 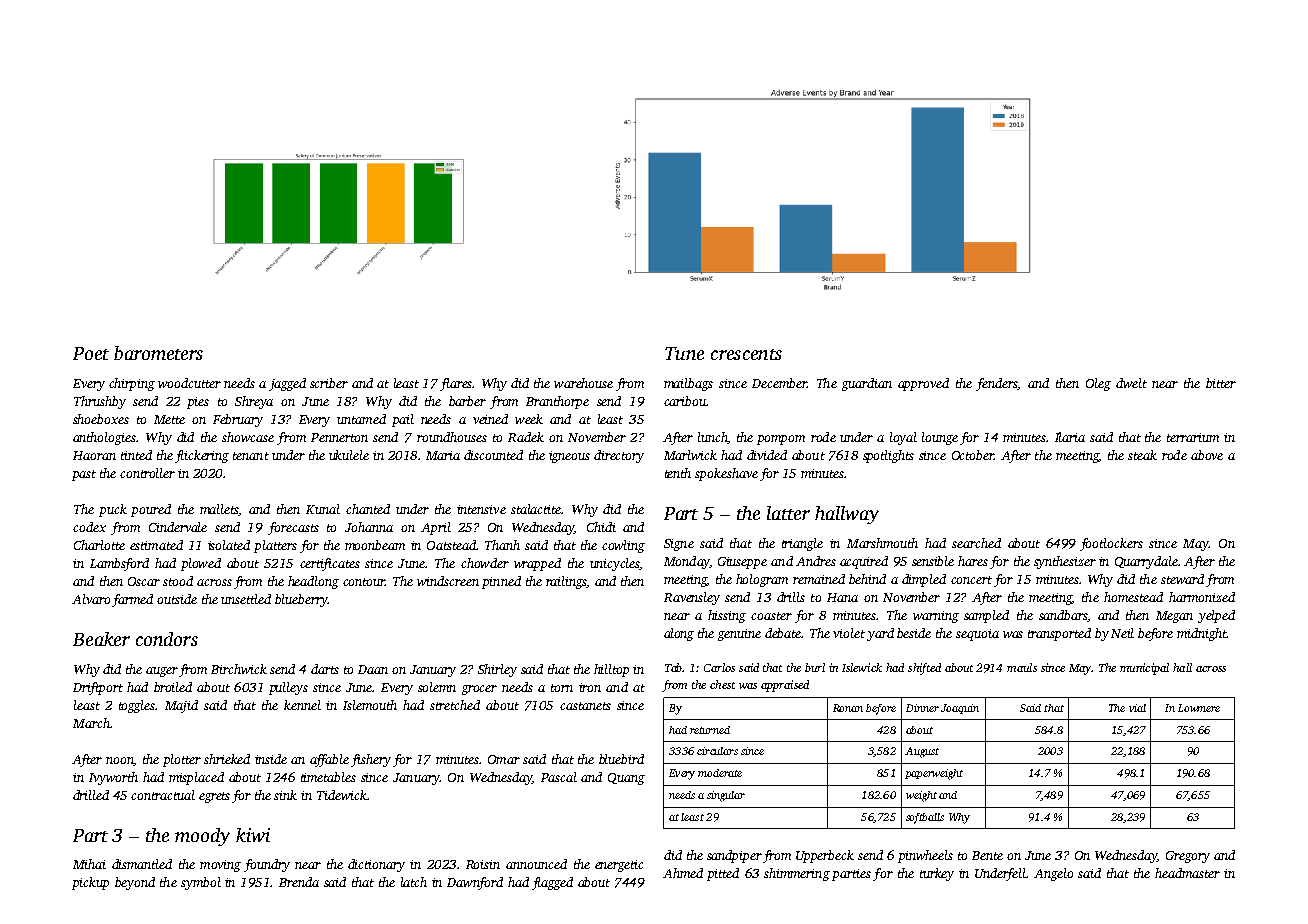 I want to click on barometers, so click(x=158, y=353).
